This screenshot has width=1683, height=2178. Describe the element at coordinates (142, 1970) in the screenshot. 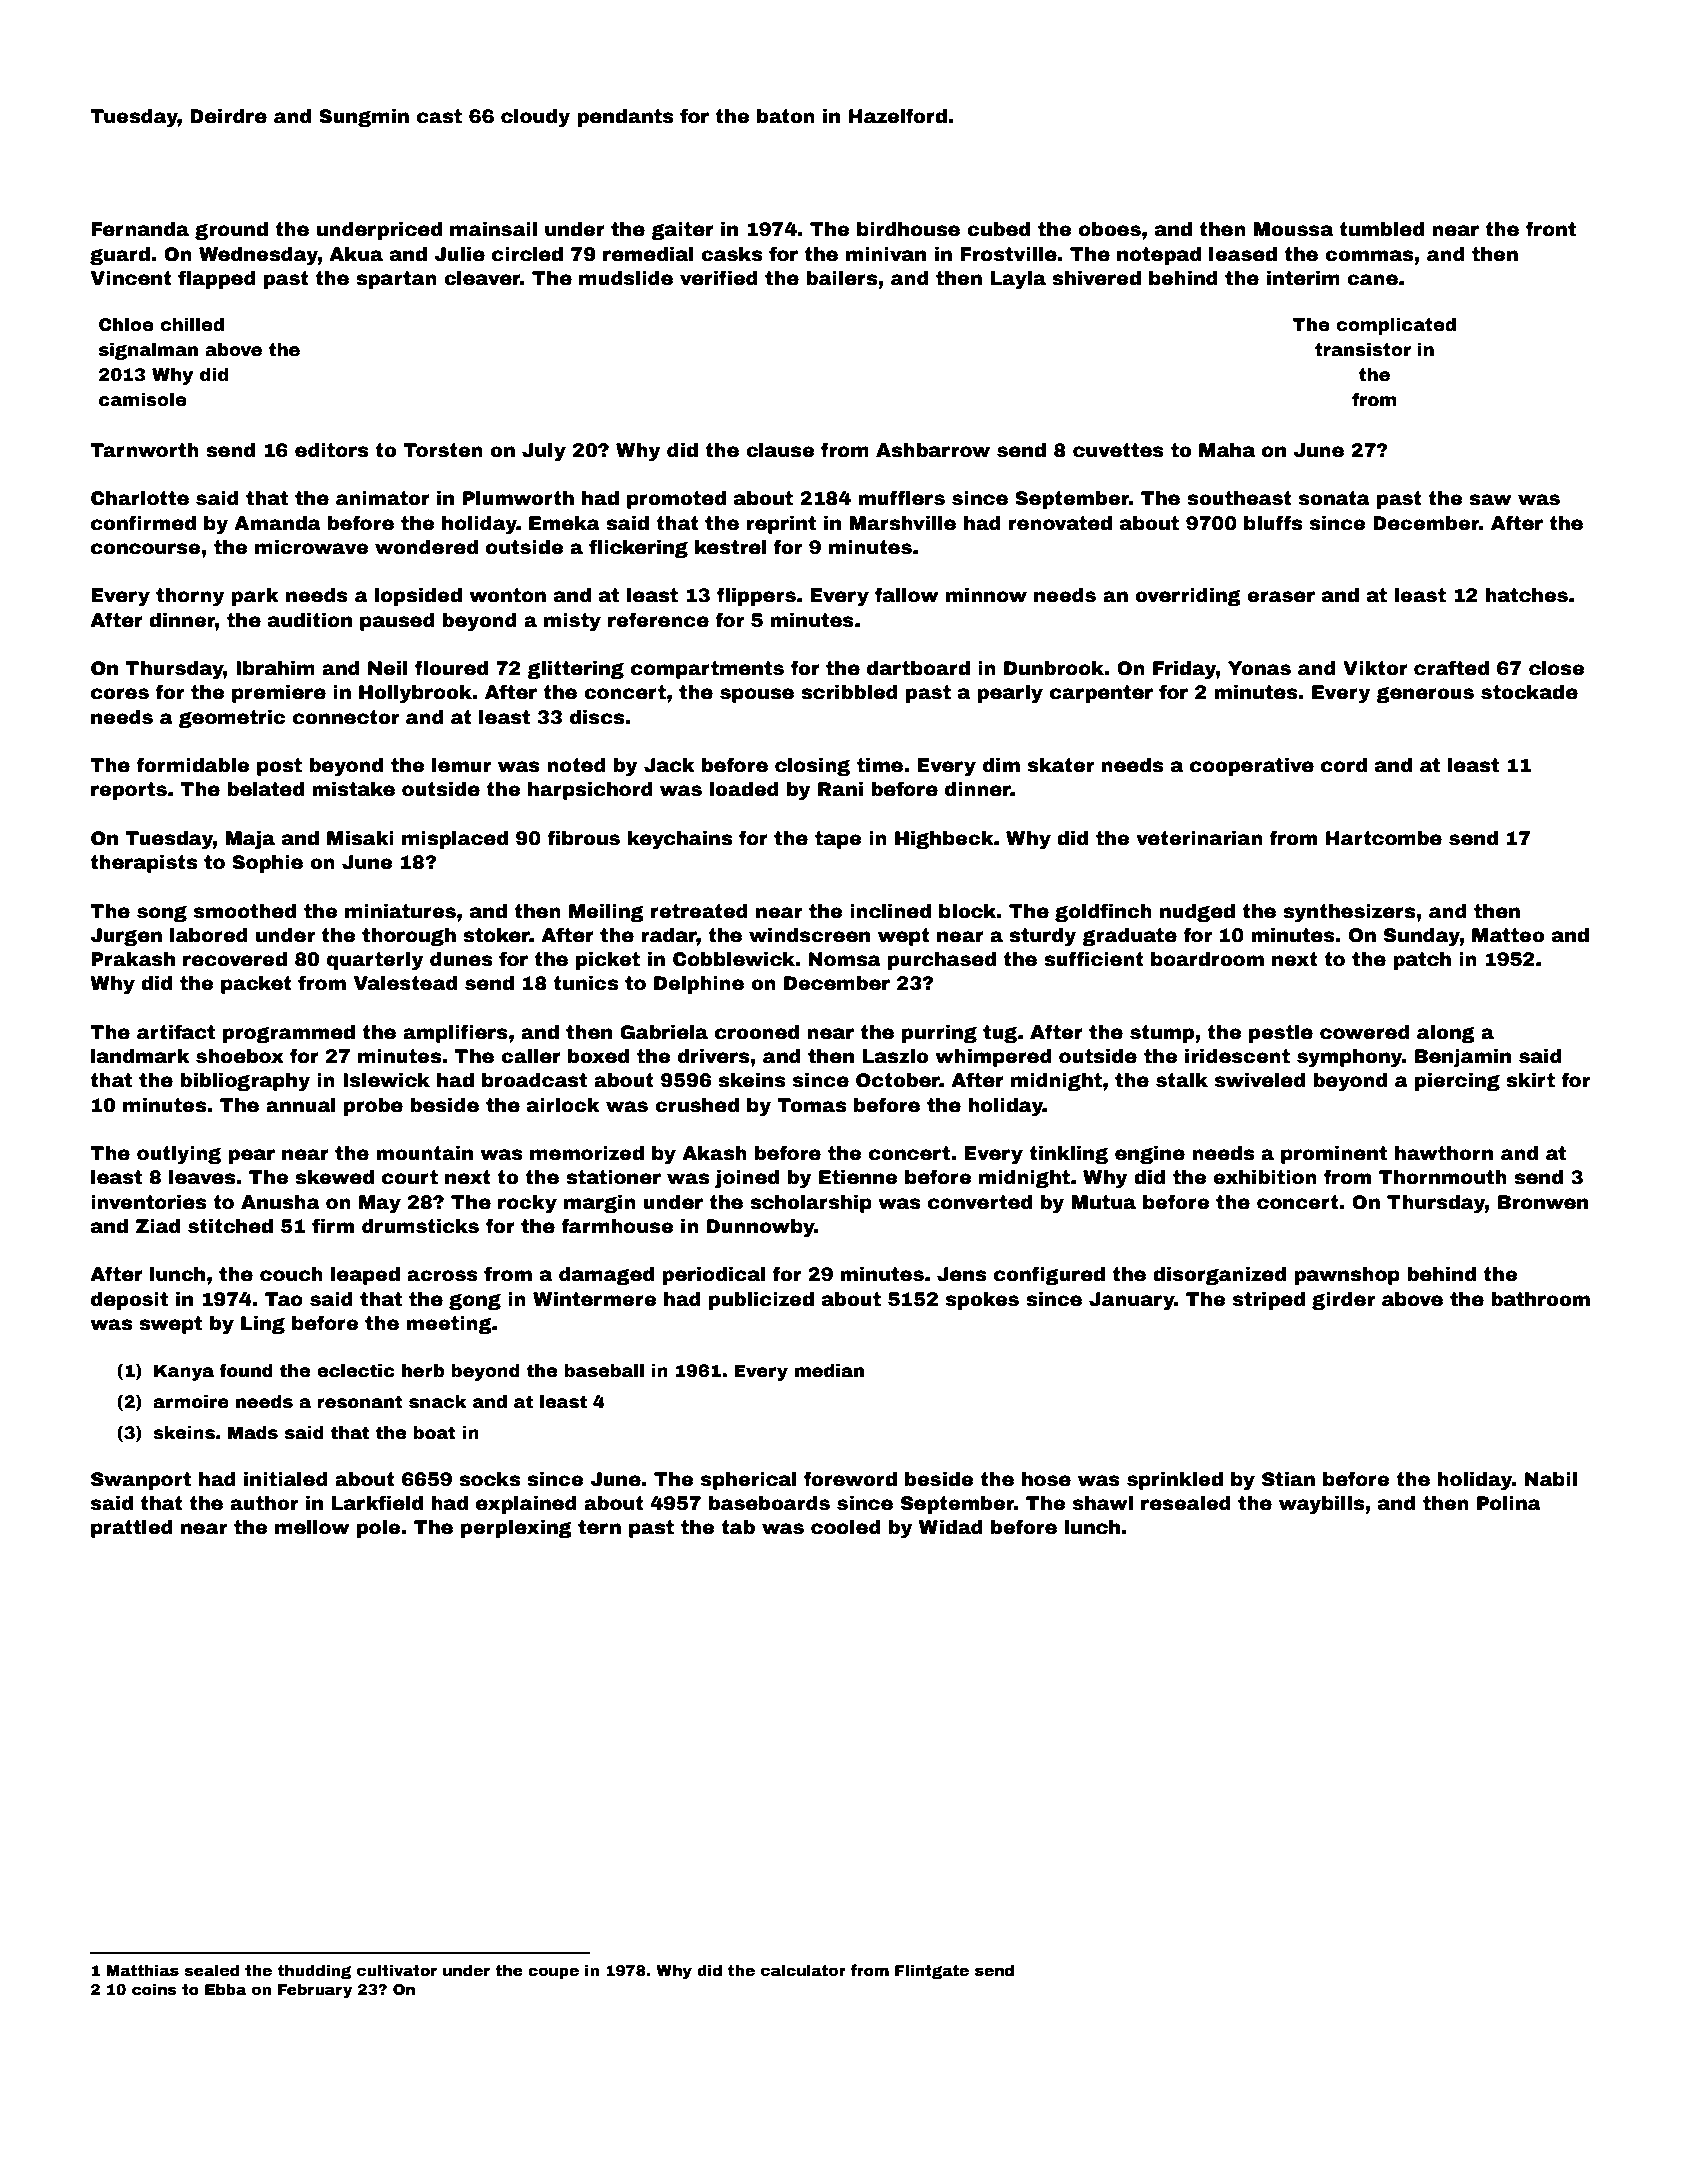

I see `Matthias` at that location.
